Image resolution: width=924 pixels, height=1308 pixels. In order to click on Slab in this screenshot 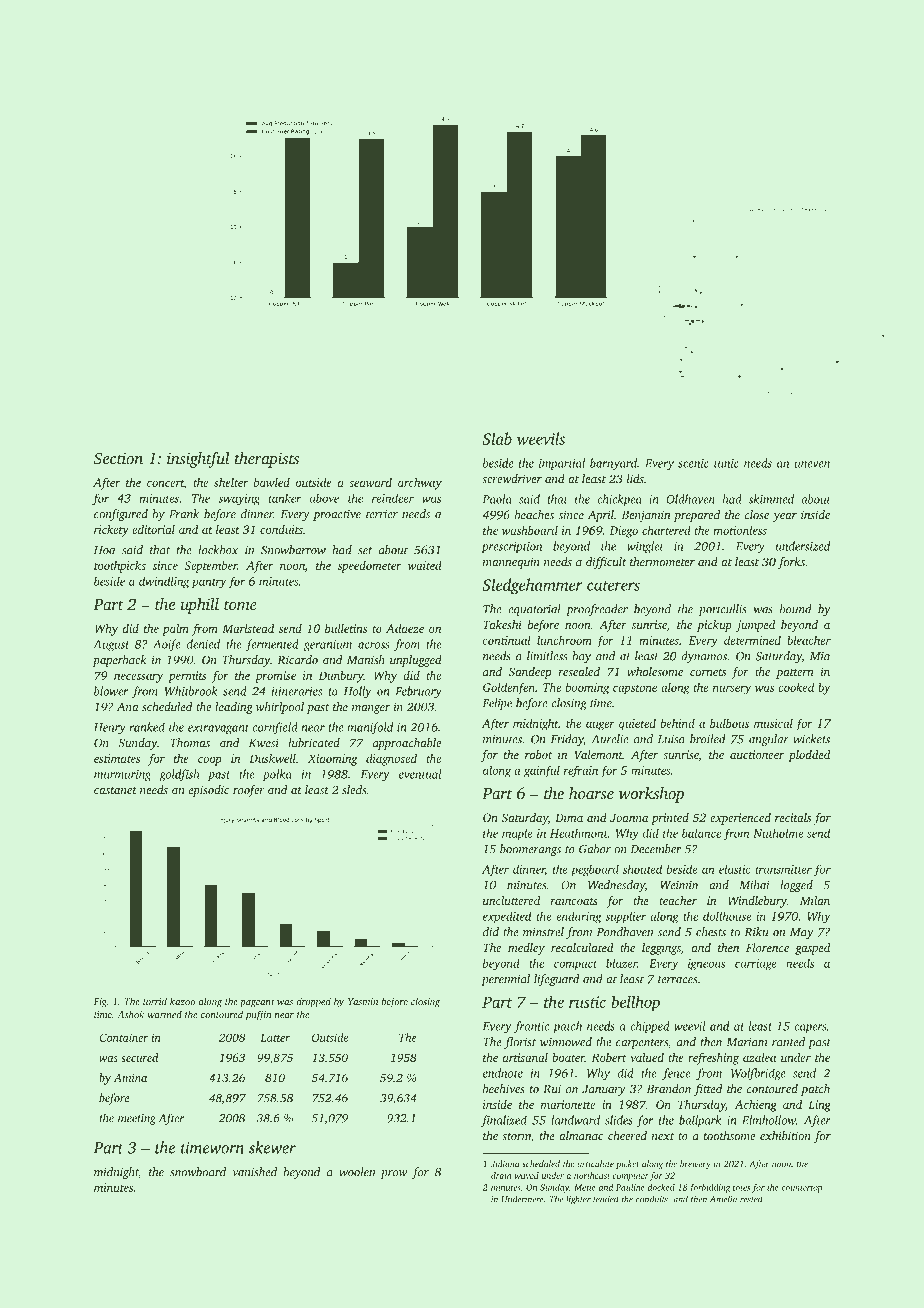, I will do `click(497, 438)`.
